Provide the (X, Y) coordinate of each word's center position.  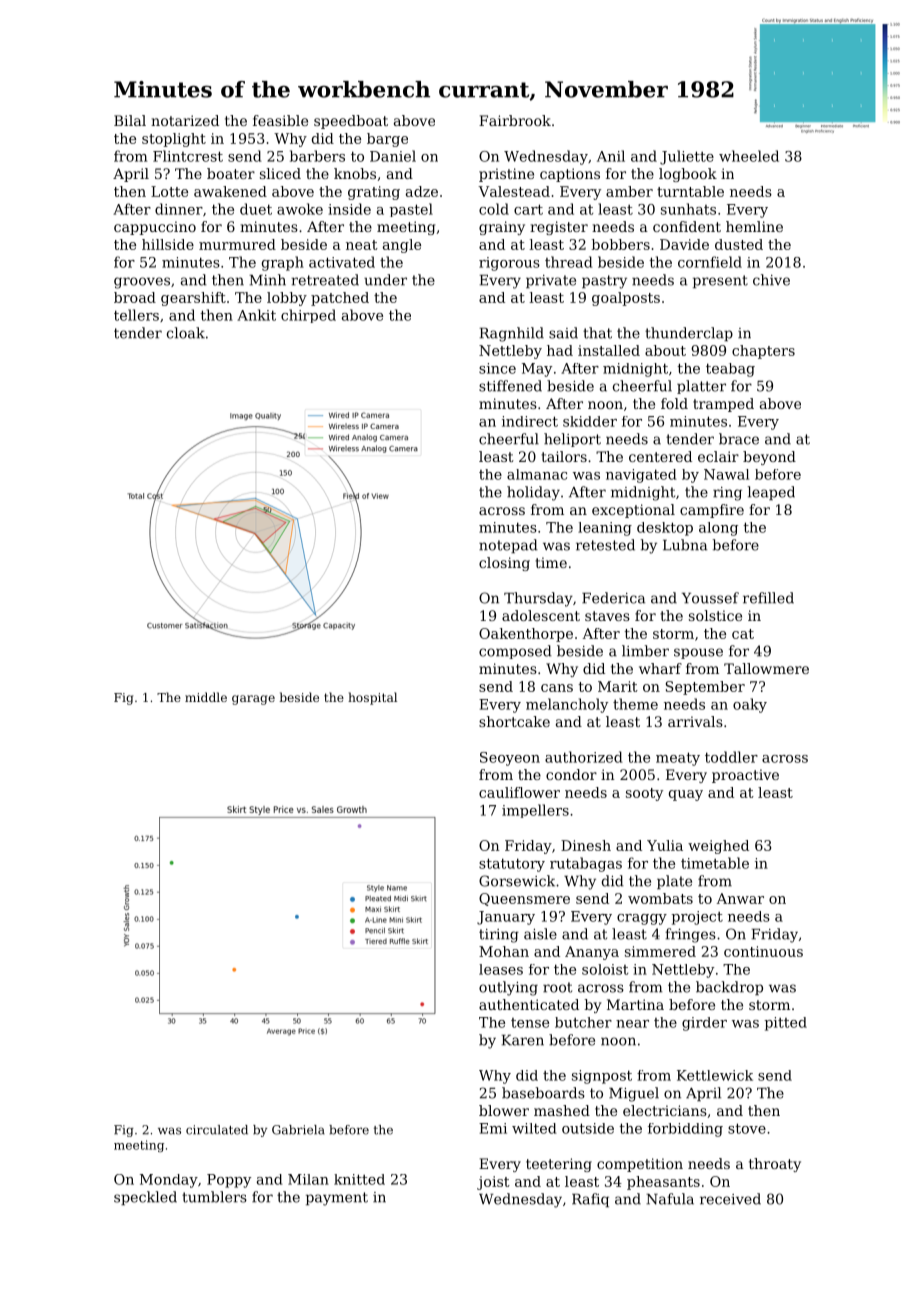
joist (493, 1183)
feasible (280, 120)
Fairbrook (515, 120)
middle (206, 697)
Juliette (687, 157)
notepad (508, 546)
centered (660, 456)
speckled (145, 1198)
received (730, 1199)
